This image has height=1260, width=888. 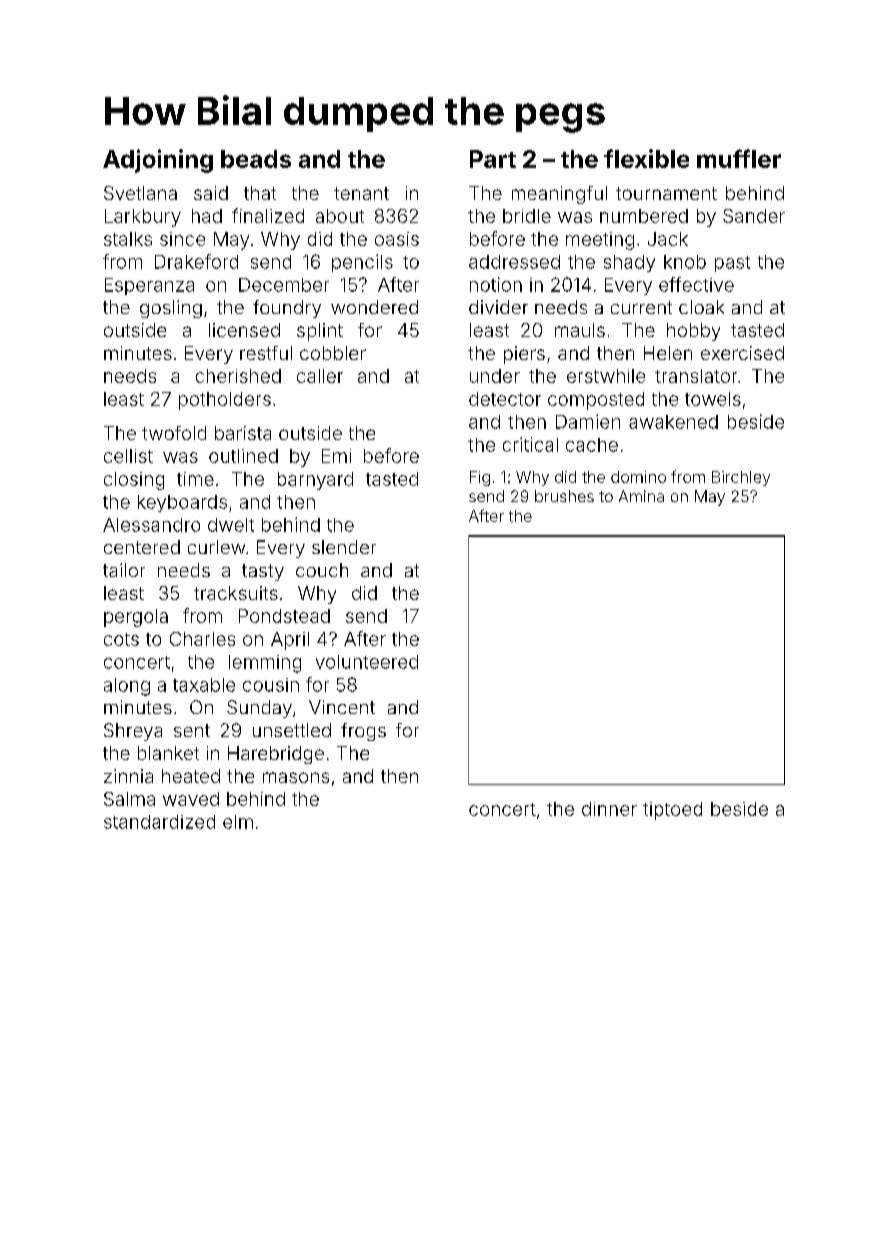 I want to click on beads, so click(x=256, y=159).
